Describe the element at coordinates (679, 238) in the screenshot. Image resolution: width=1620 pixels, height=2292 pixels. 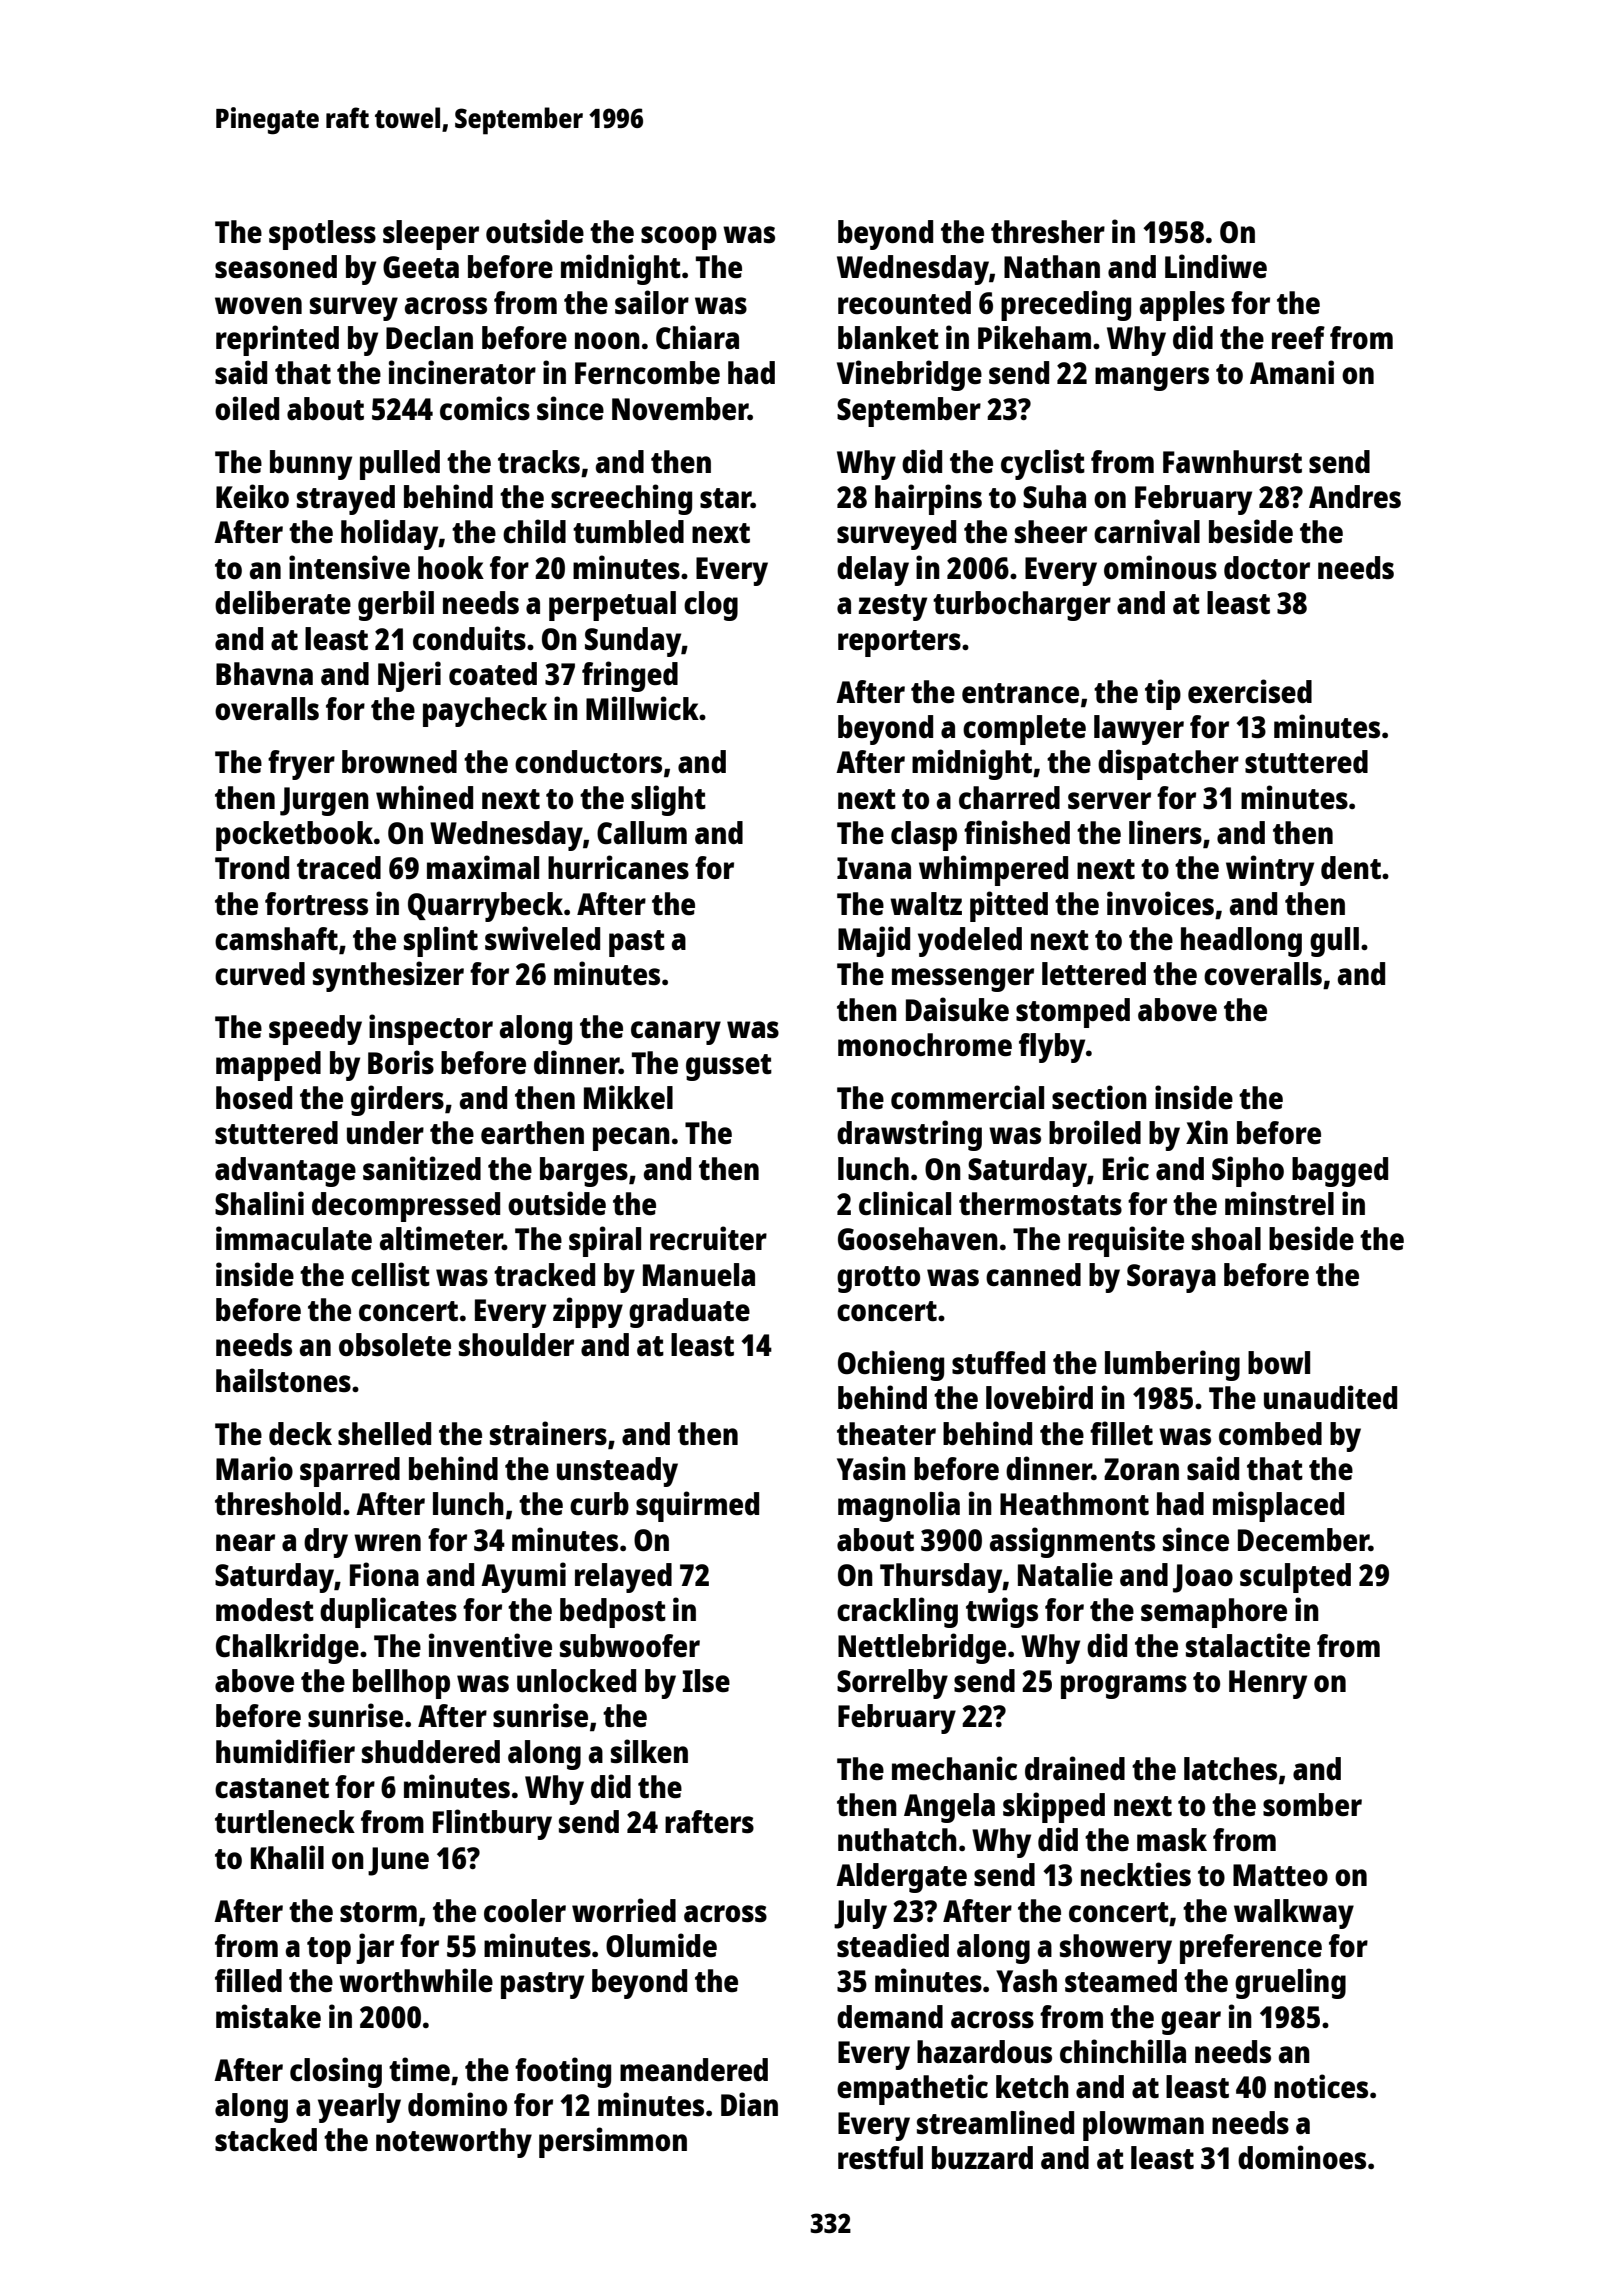
I see `scoop` at that location.
